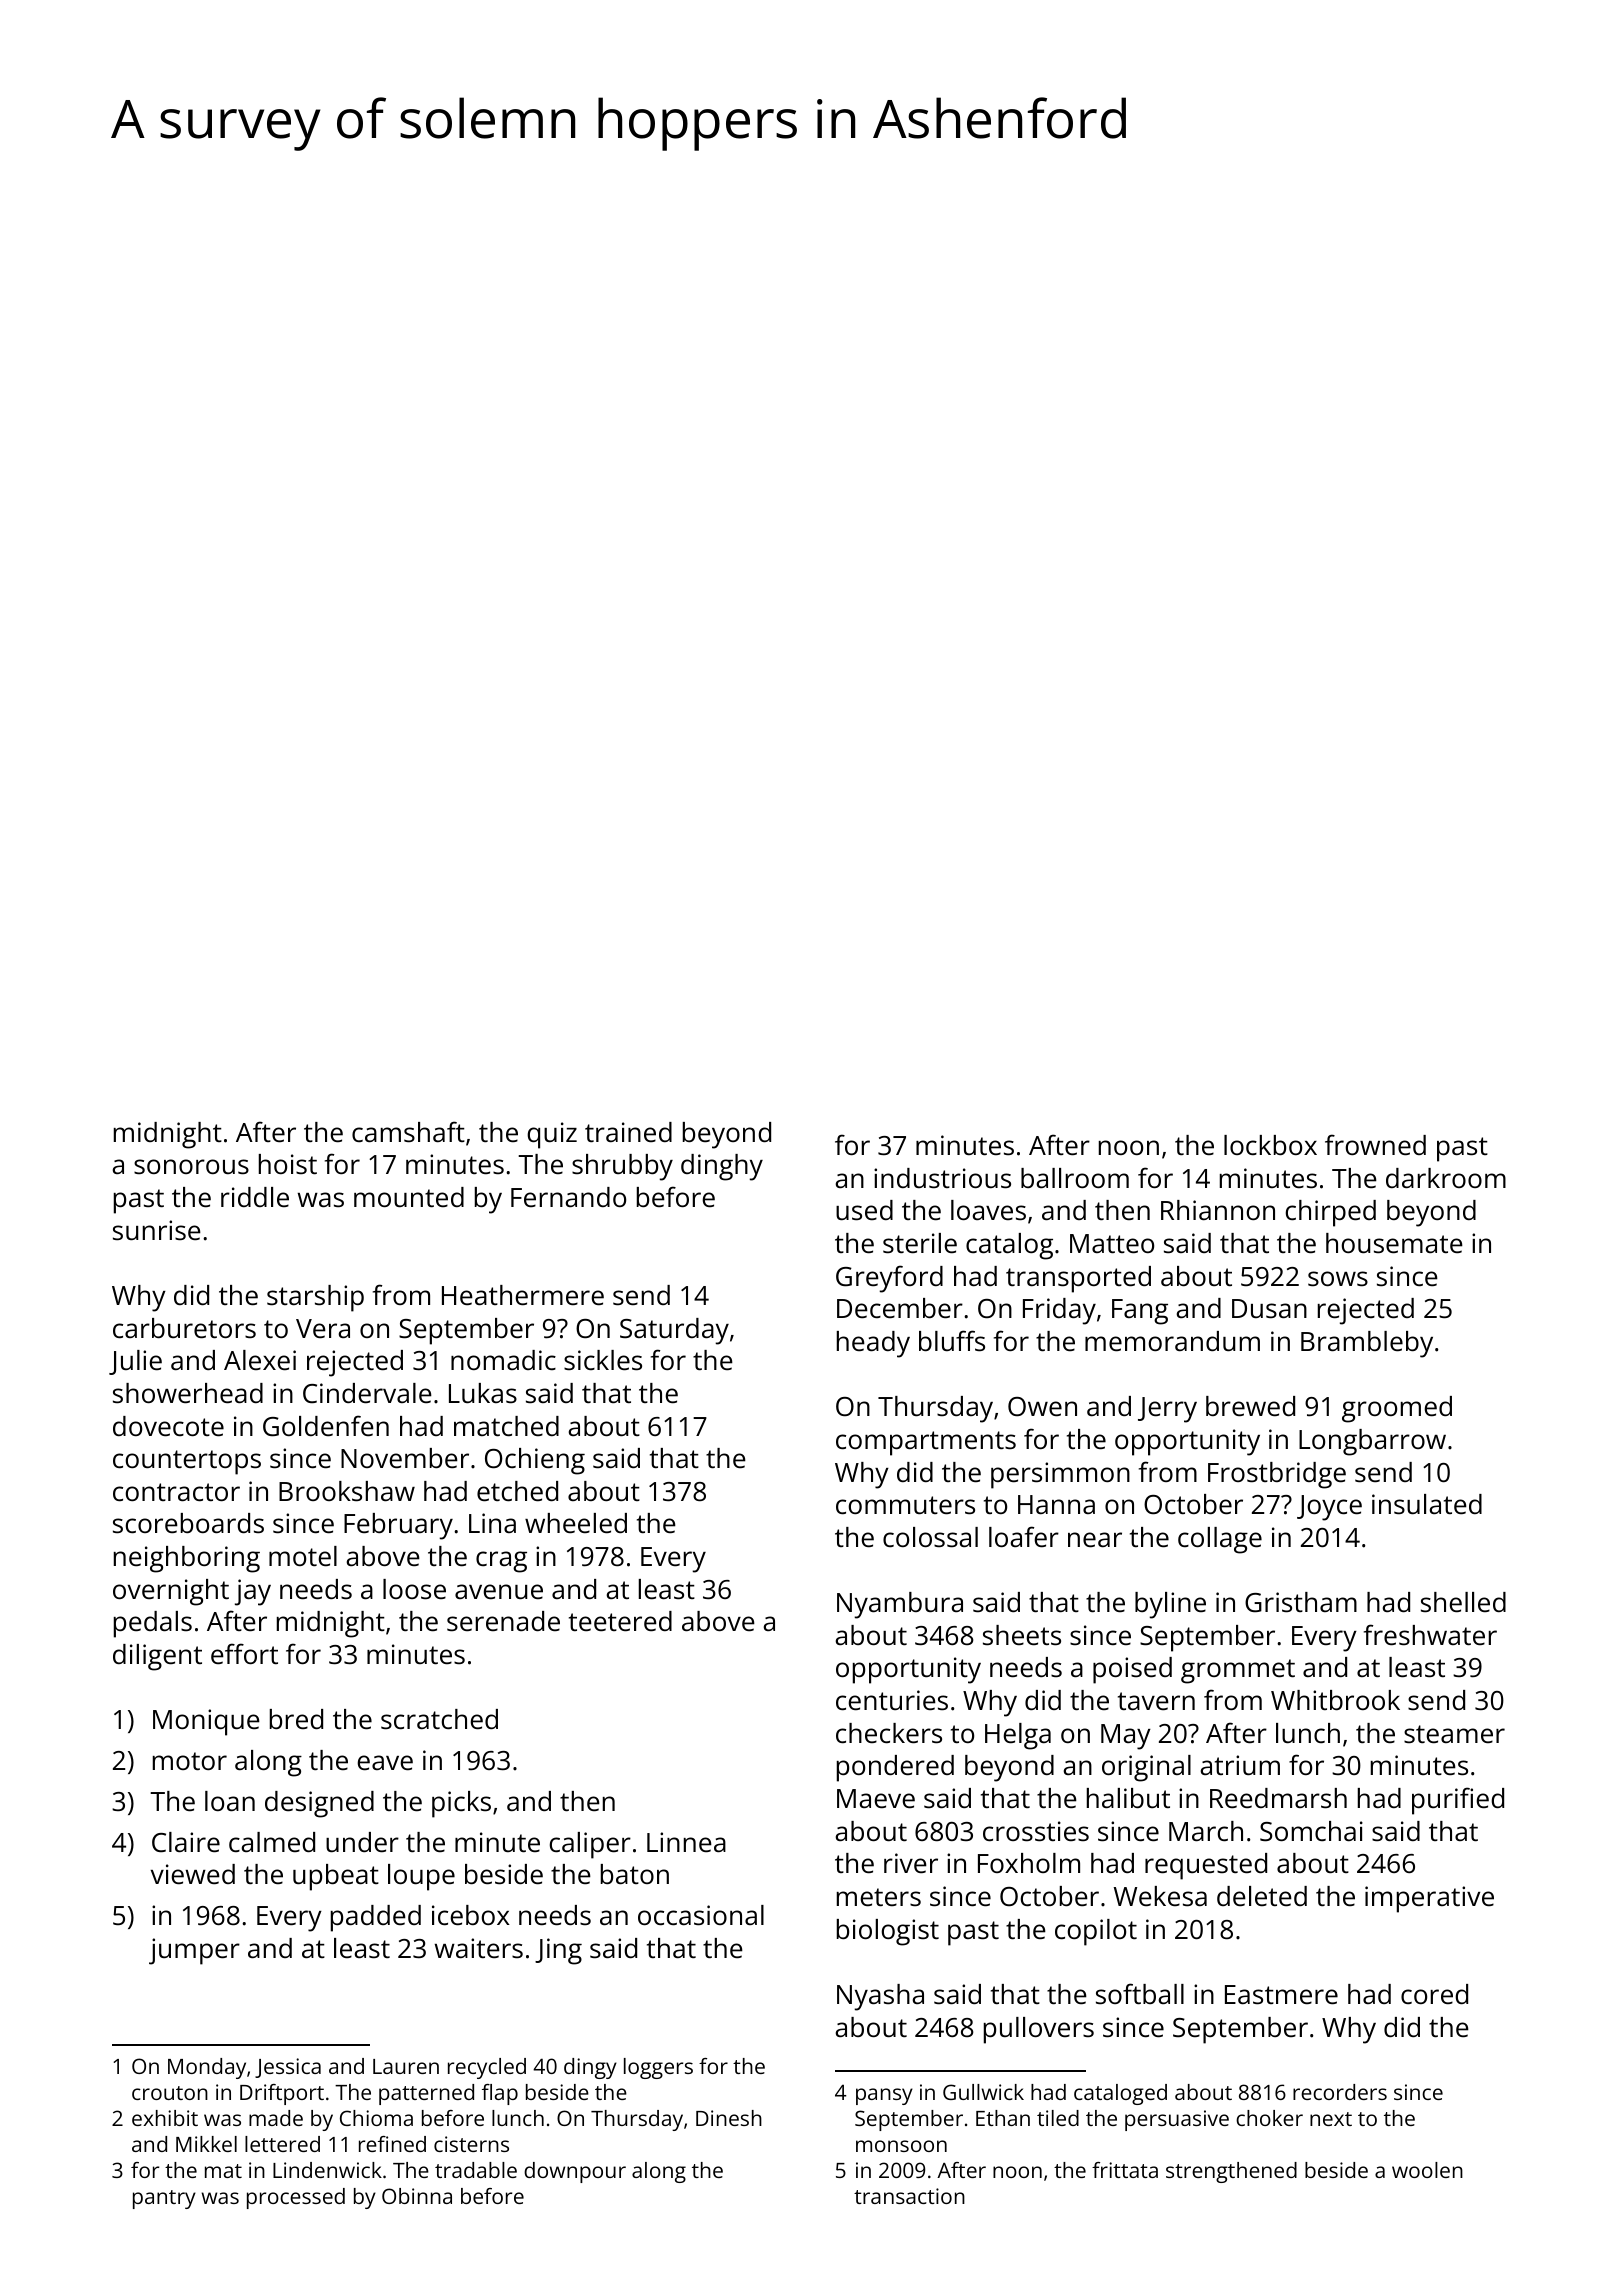 This page has height=2292, width=1620. I want to click on caliper, so click(590, 1845).
